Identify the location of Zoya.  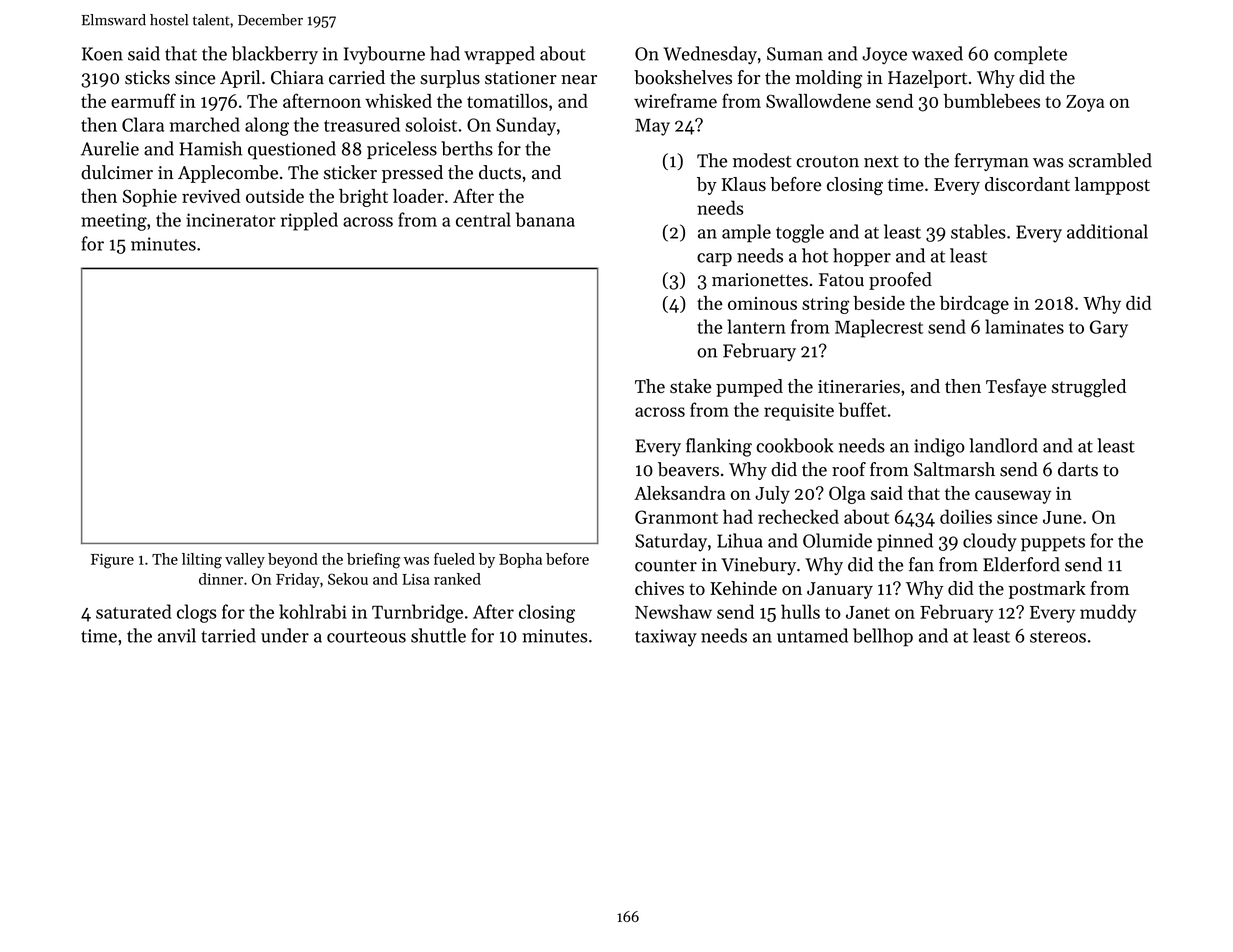
(1085, 103).
